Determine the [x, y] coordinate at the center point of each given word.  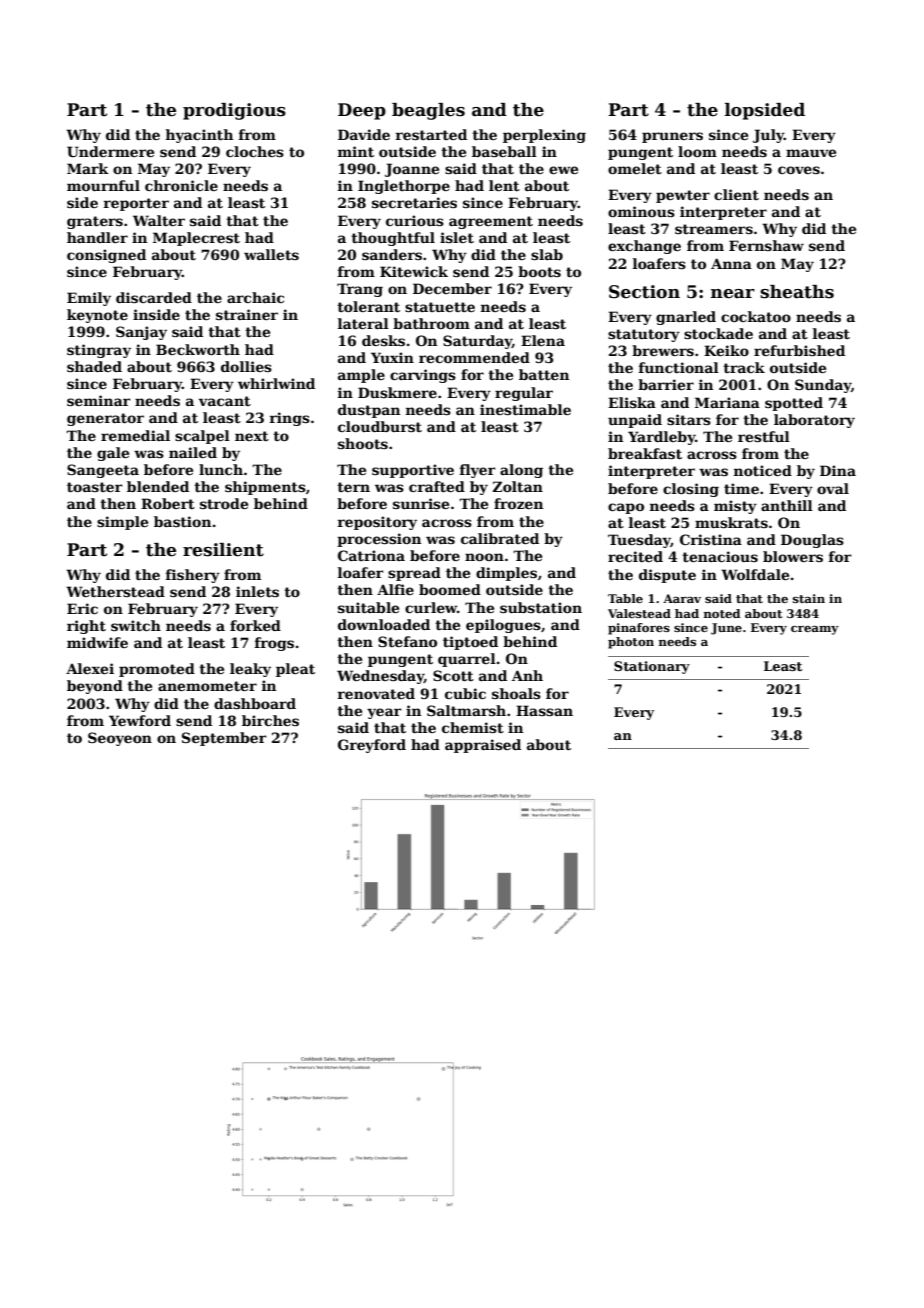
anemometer [207, 686]
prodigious [234, 111]
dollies [246, 366]
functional [679, 367]
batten [544, 374]
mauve [811, 153]
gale [113, 454]
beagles [428, 111]
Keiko [726, 350]
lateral [363, 323]
